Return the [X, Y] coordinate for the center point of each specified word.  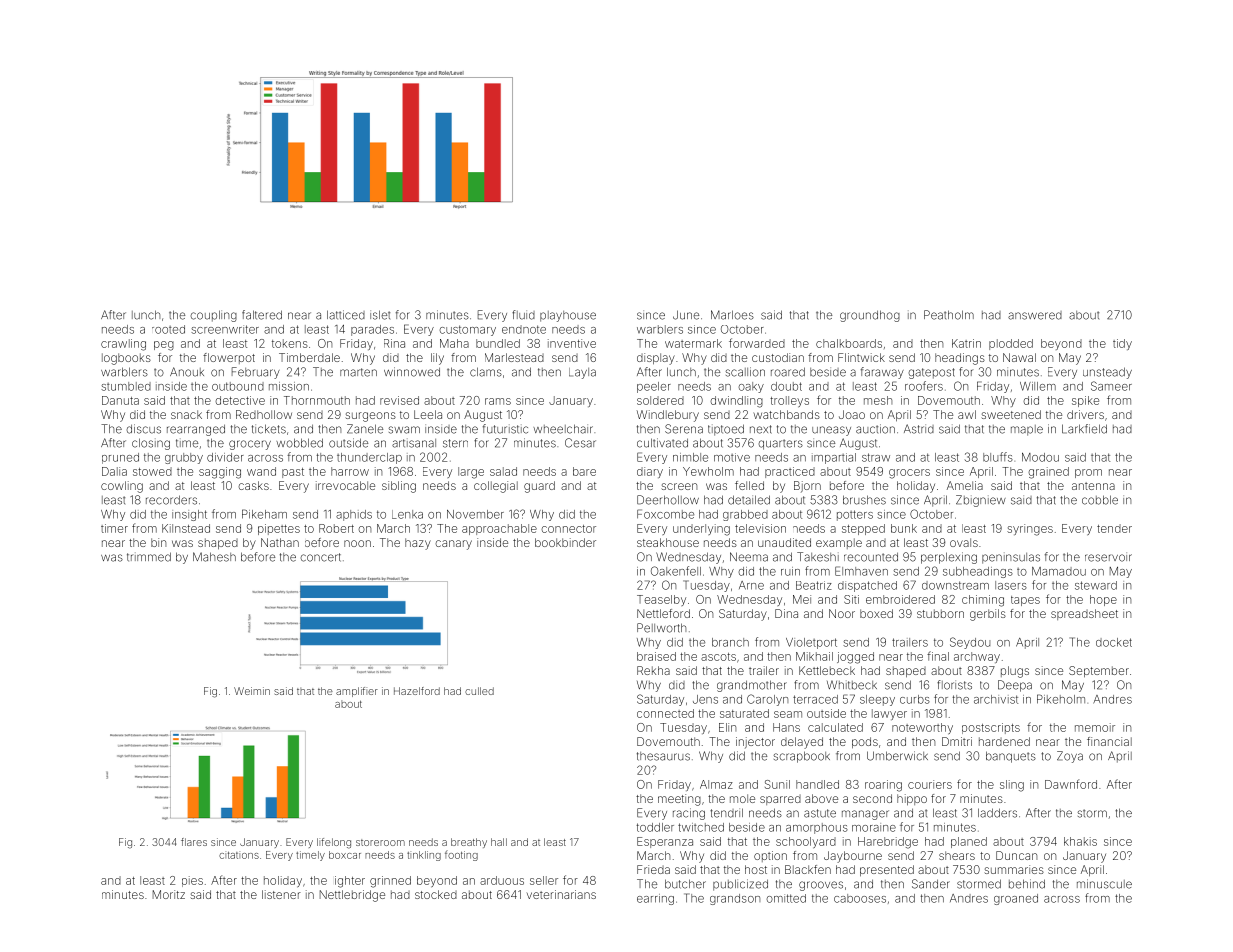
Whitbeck [852, 685]
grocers [909, 474]
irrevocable [345, 485]
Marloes [732, 315]
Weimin [252, 691]
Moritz [169, 894]
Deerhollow [668, 500]
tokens [290, 343]
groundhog [870, 316]
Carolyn [767, 700]
